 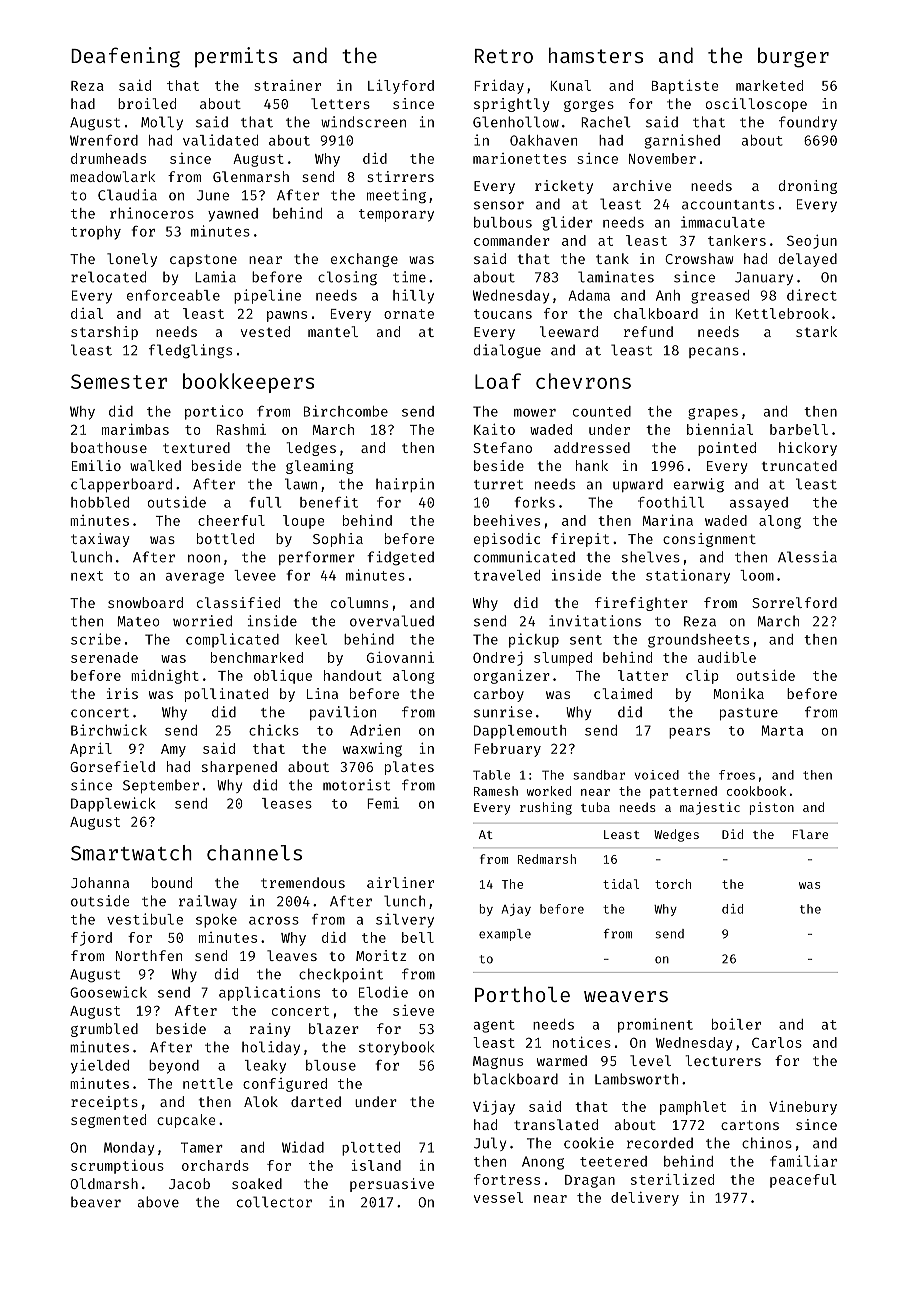 I want to click on blazer, so click(x=334, y=1028).
